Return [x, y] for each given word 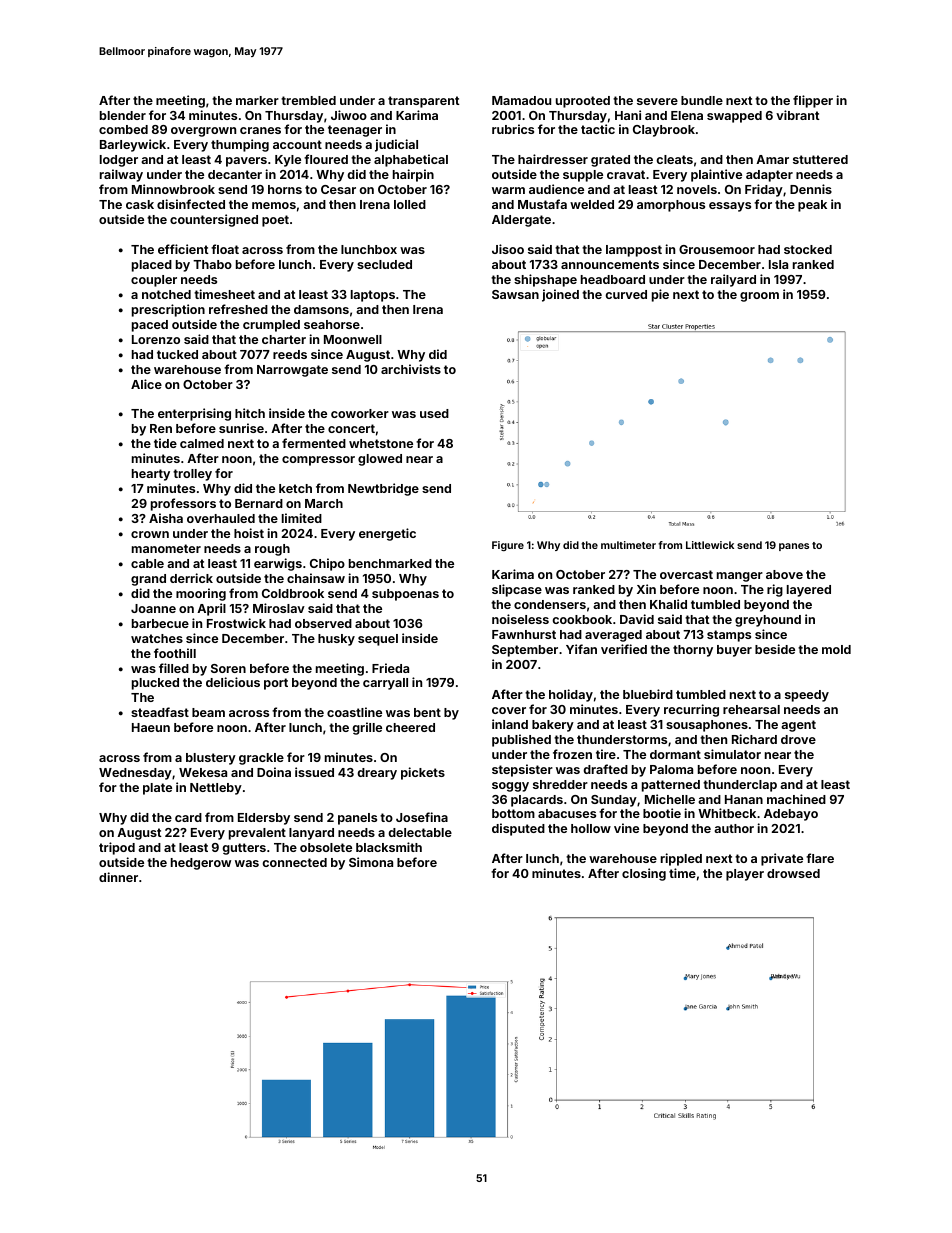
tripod [117, 848]
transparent [424, 102]
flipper [813, 101]
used [434, 413]
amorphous [671, 206]
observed [323, 623]
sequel [378, 640]
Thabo [212, 264]
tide [165, 443]
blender [123, 115]
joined [560, 295]
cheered [410, 727]
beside [775, 649]
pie [660, 295]
